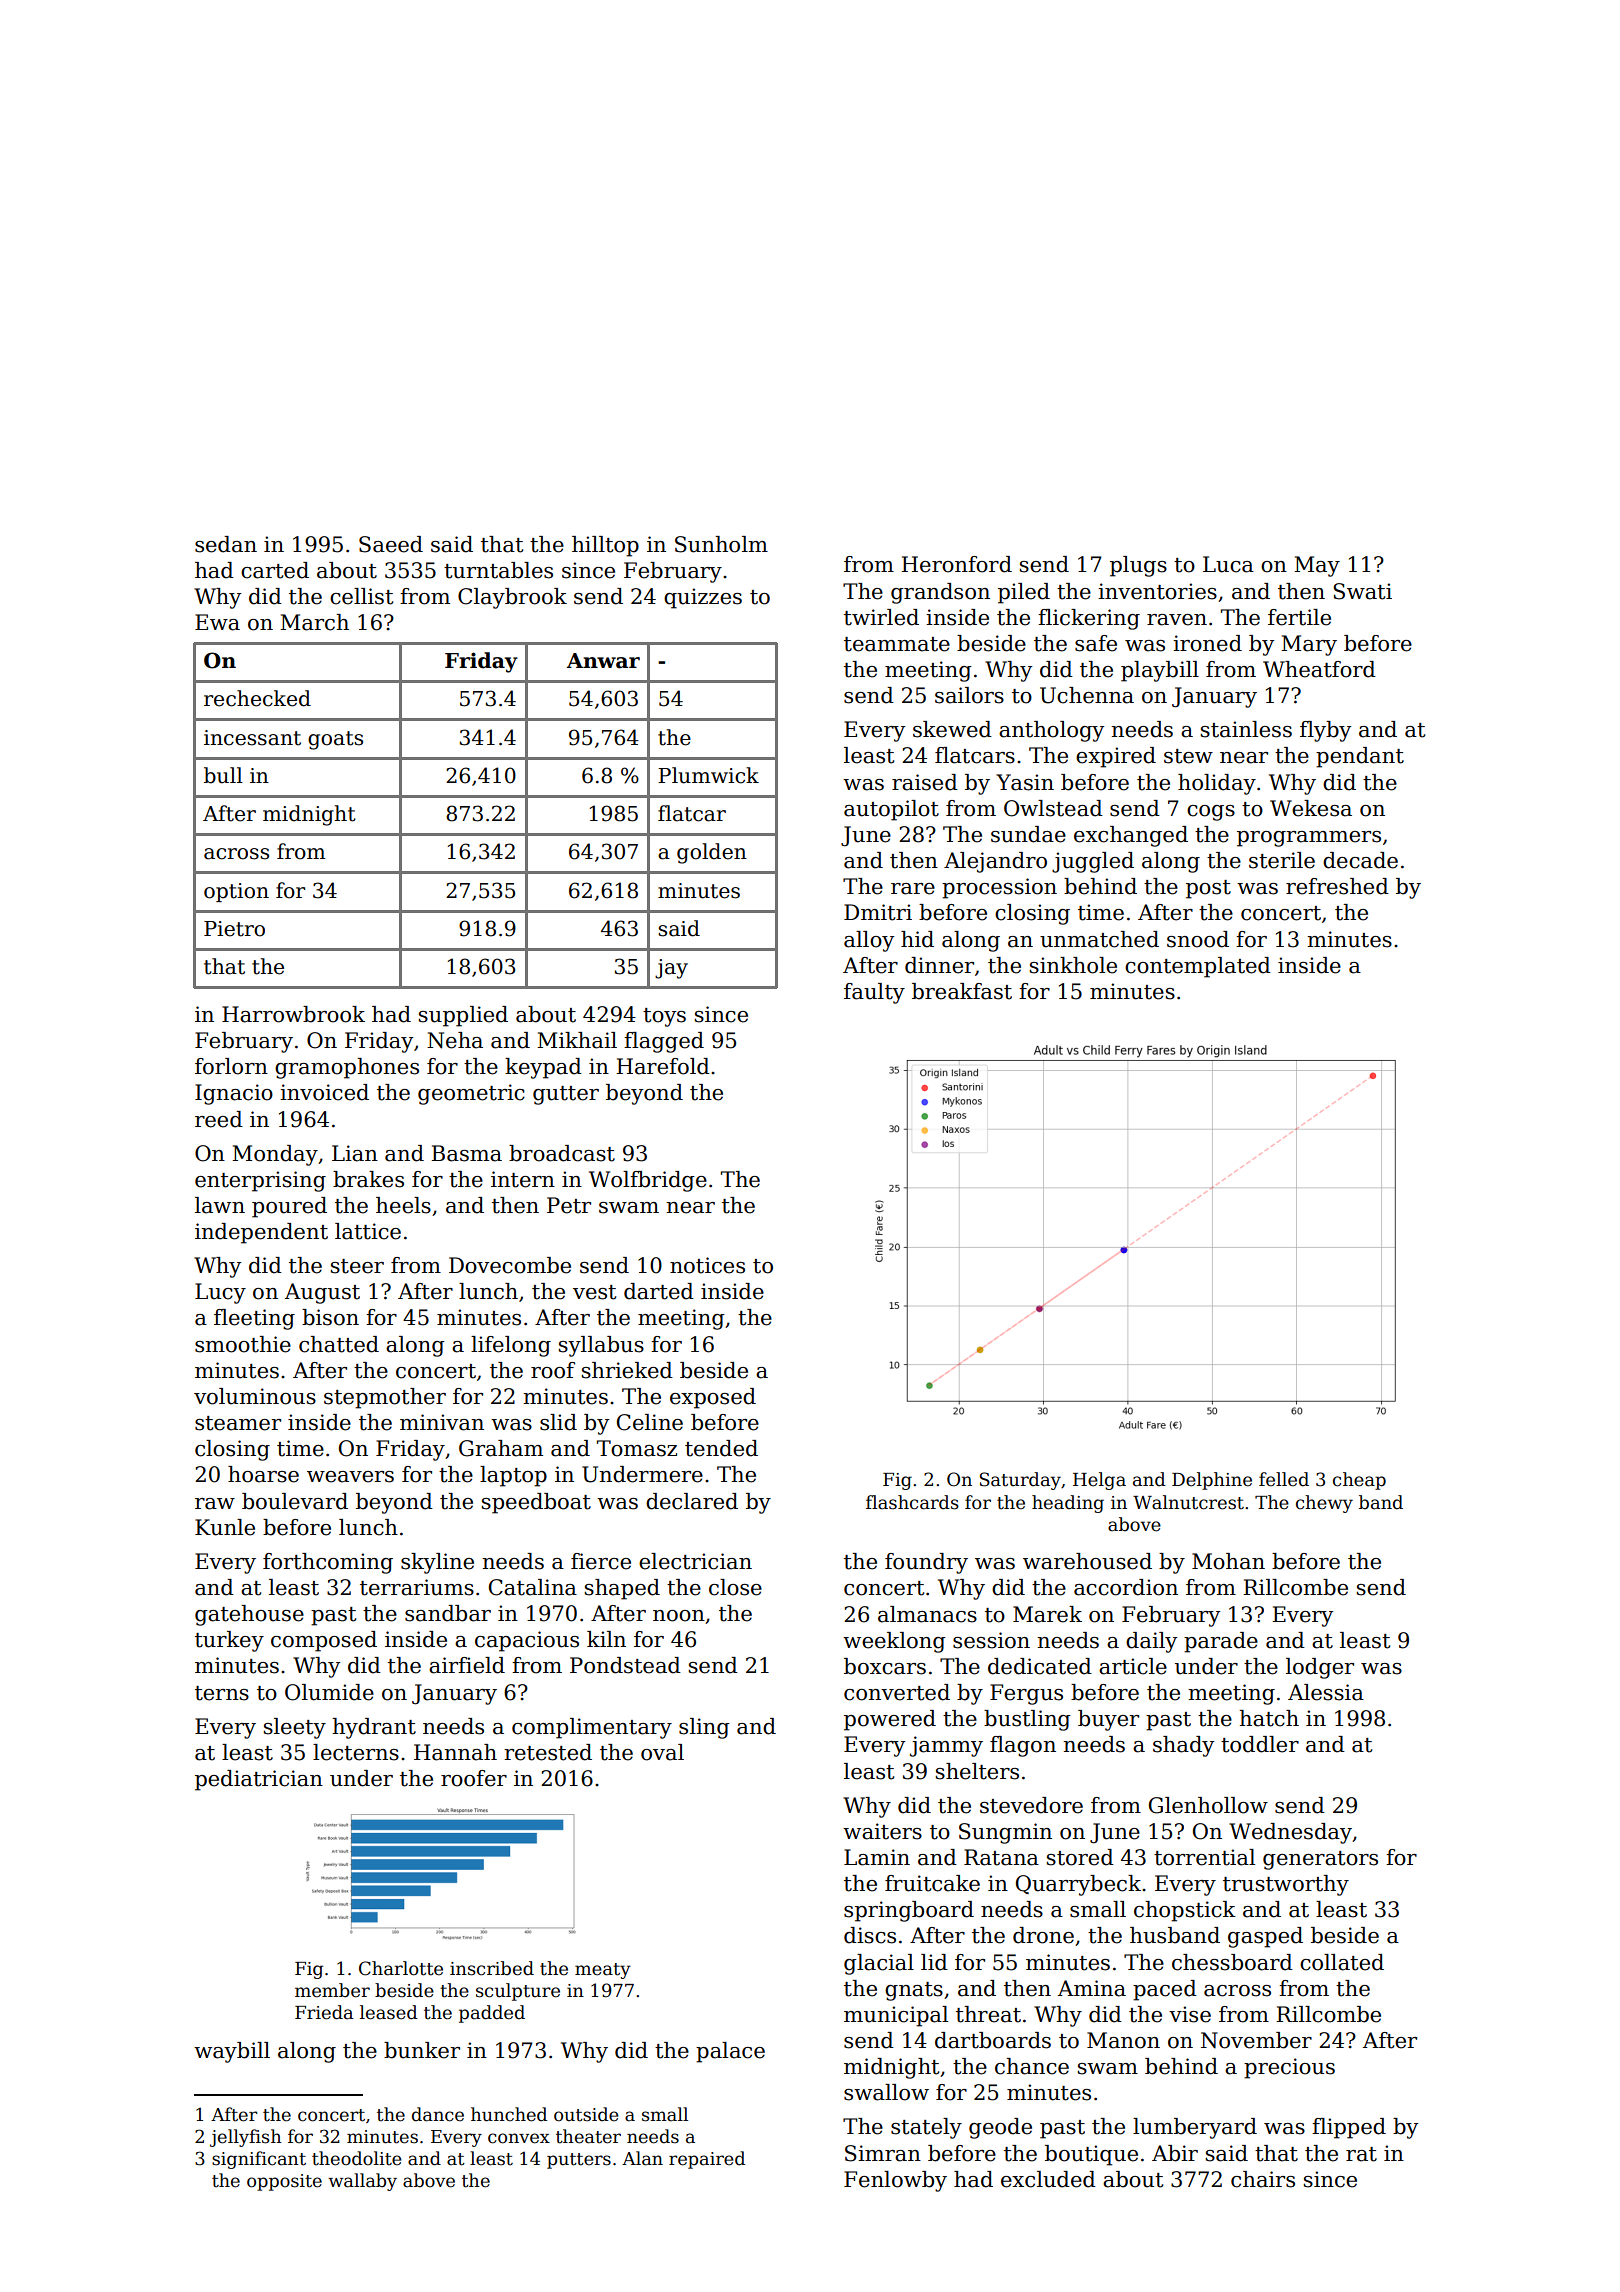  What do you see at coordinates (284, 2182) in the screenshot?
I see `opposite` at bounding box center [284, 2182].
